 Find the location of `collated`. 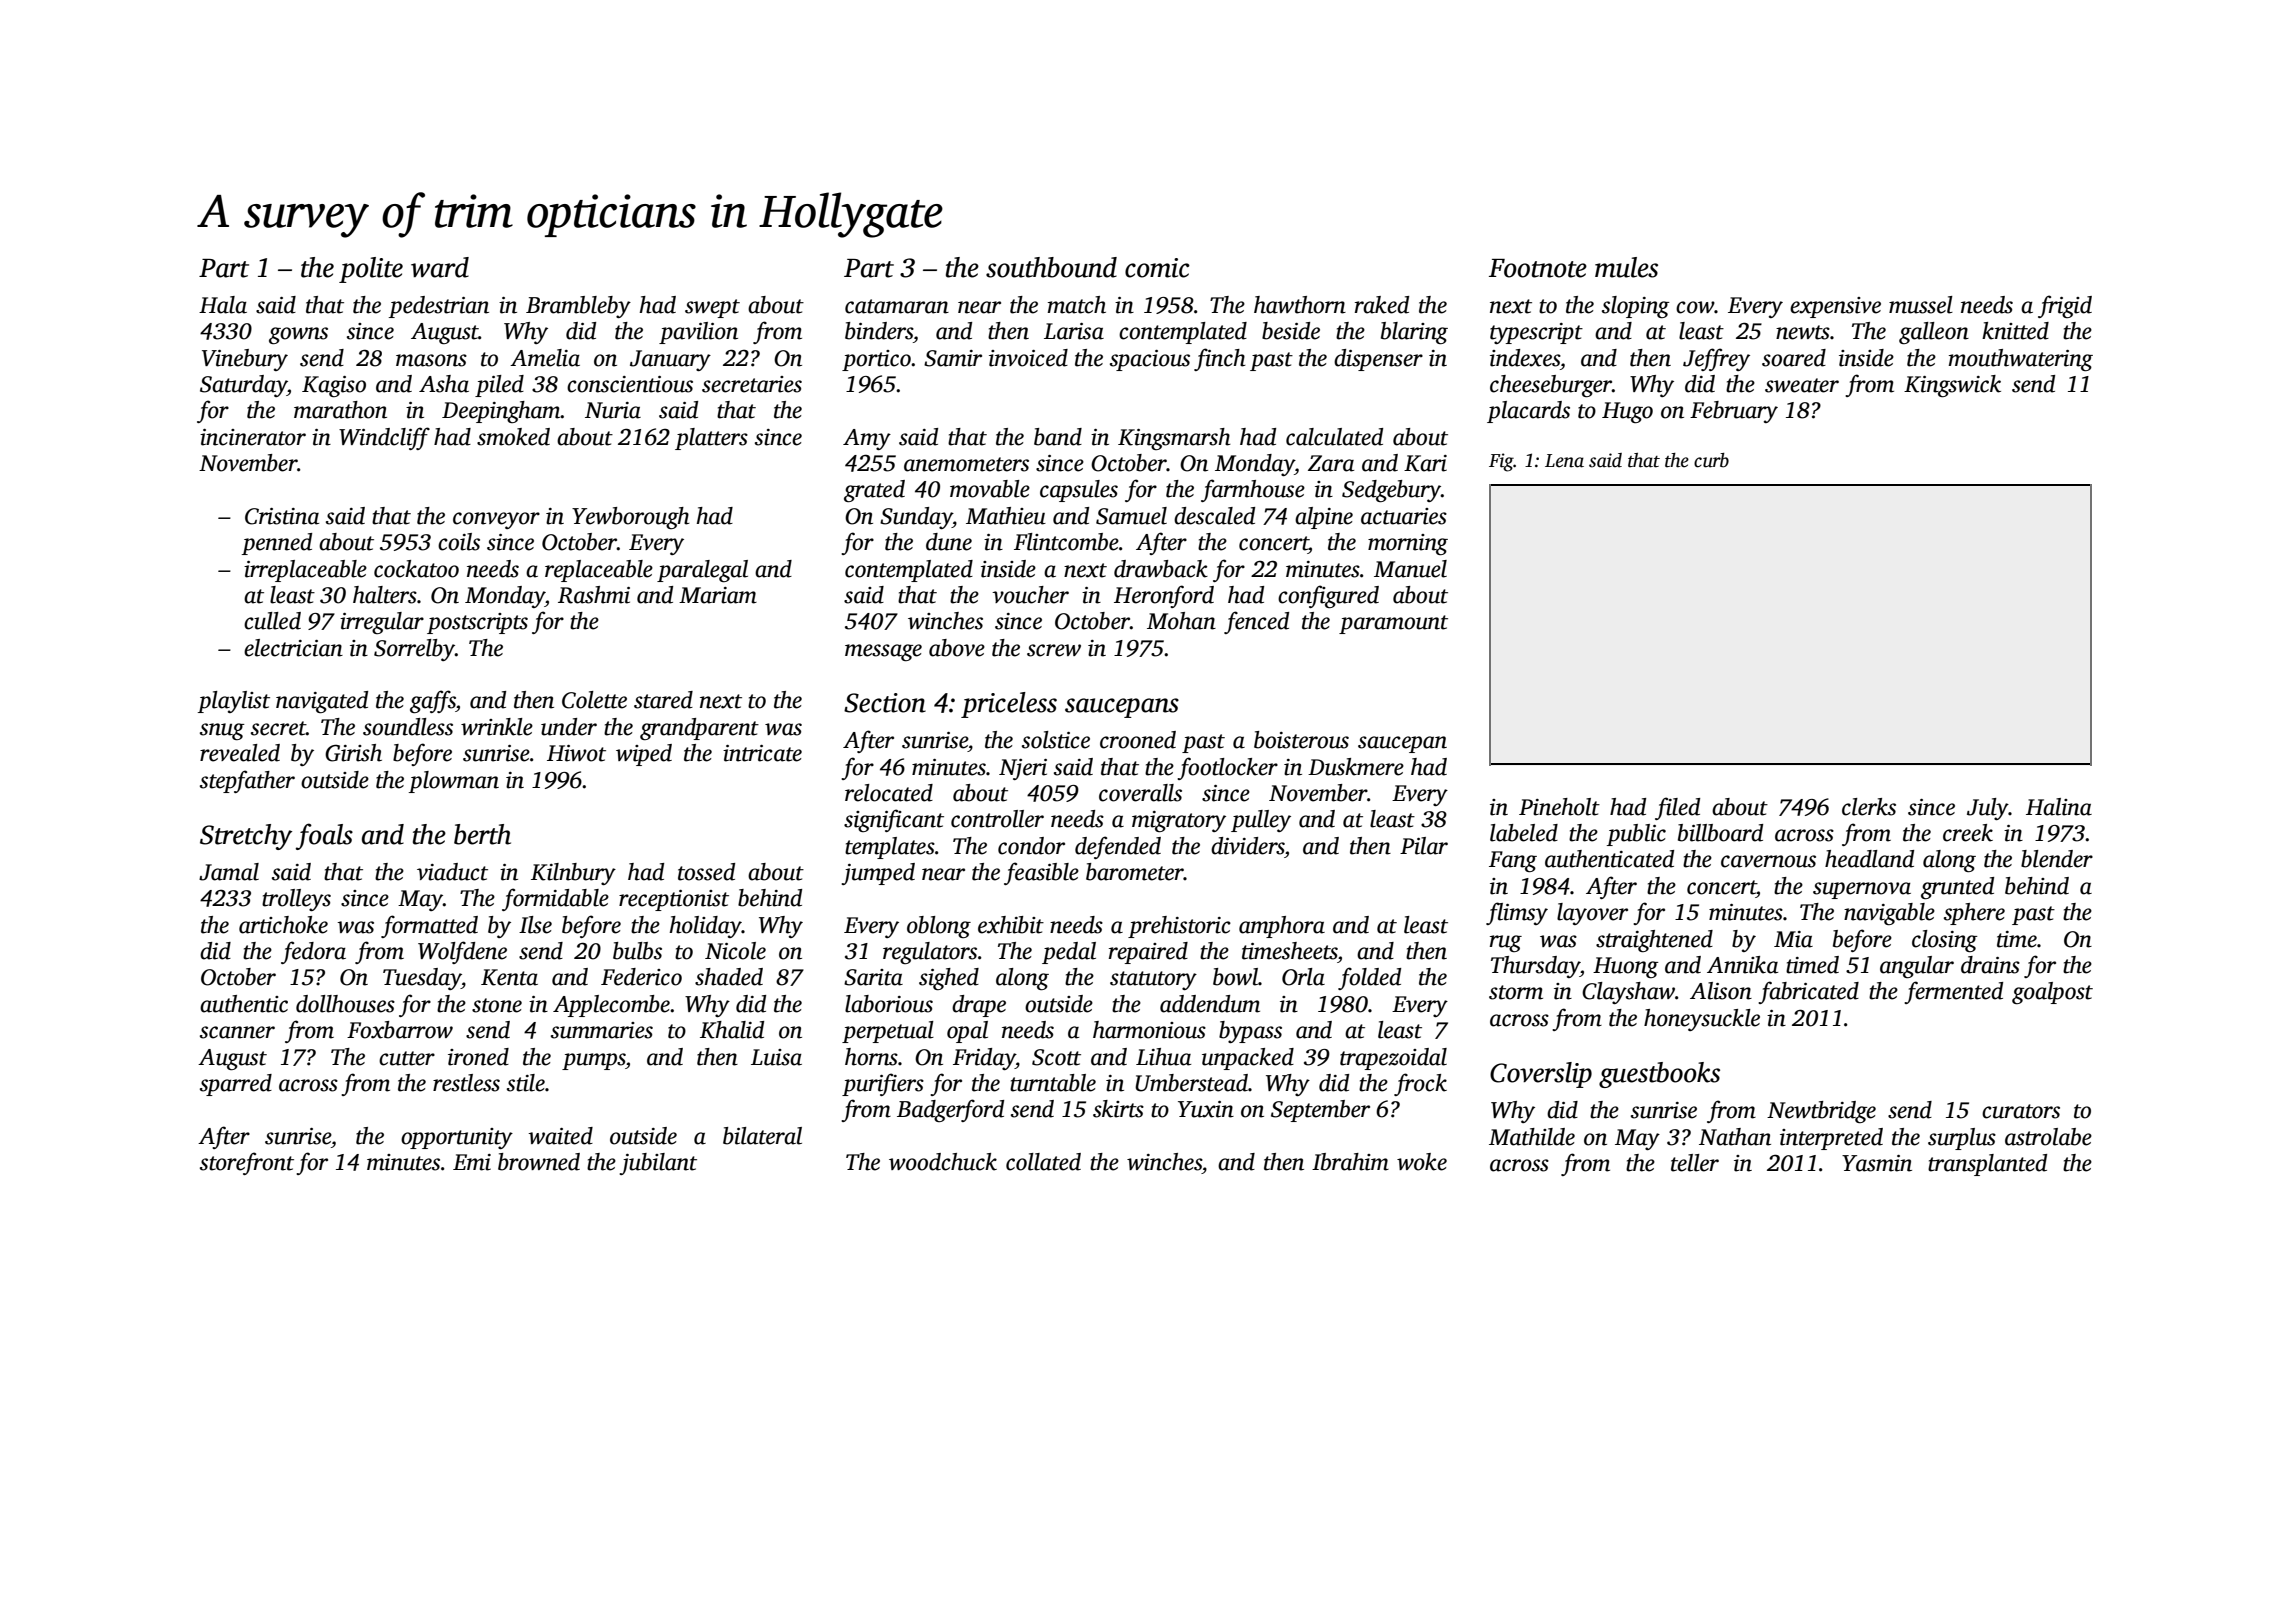

collated is located at coordinates (1043, 1162).
